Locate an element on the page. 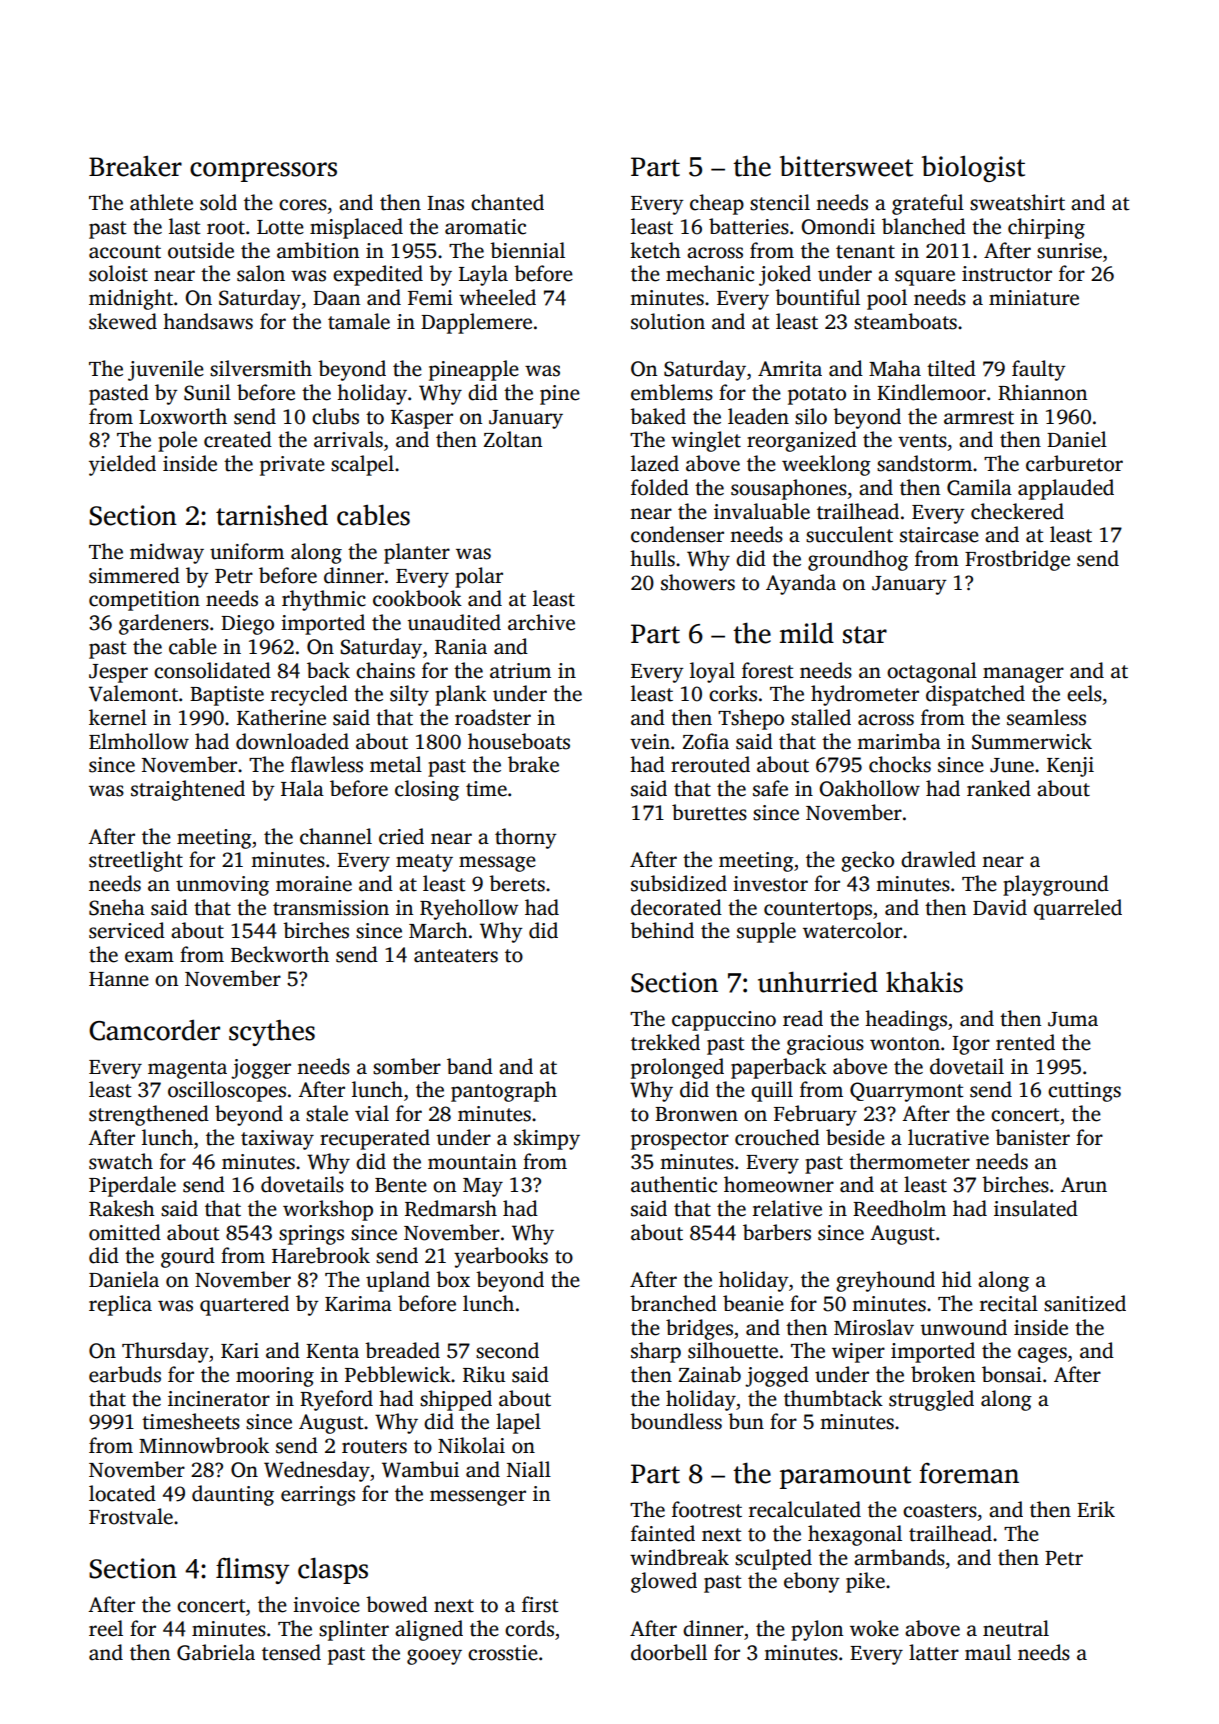 This document has width=1219, height=1724. bittersweet is located at coordinates (846, 166).
